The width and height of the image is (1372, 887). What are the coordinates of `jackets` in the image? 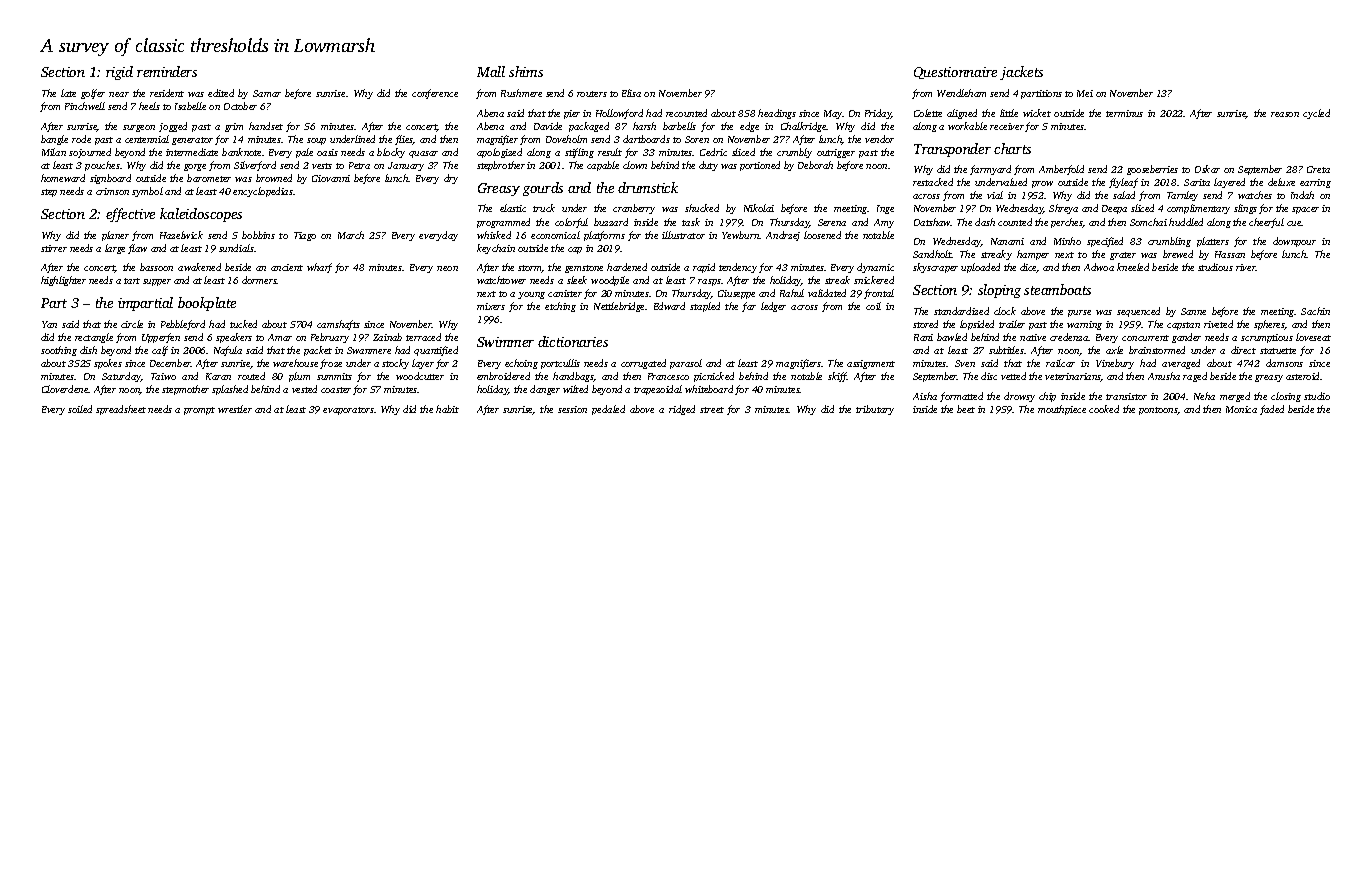 It's located at (1021, 73).
